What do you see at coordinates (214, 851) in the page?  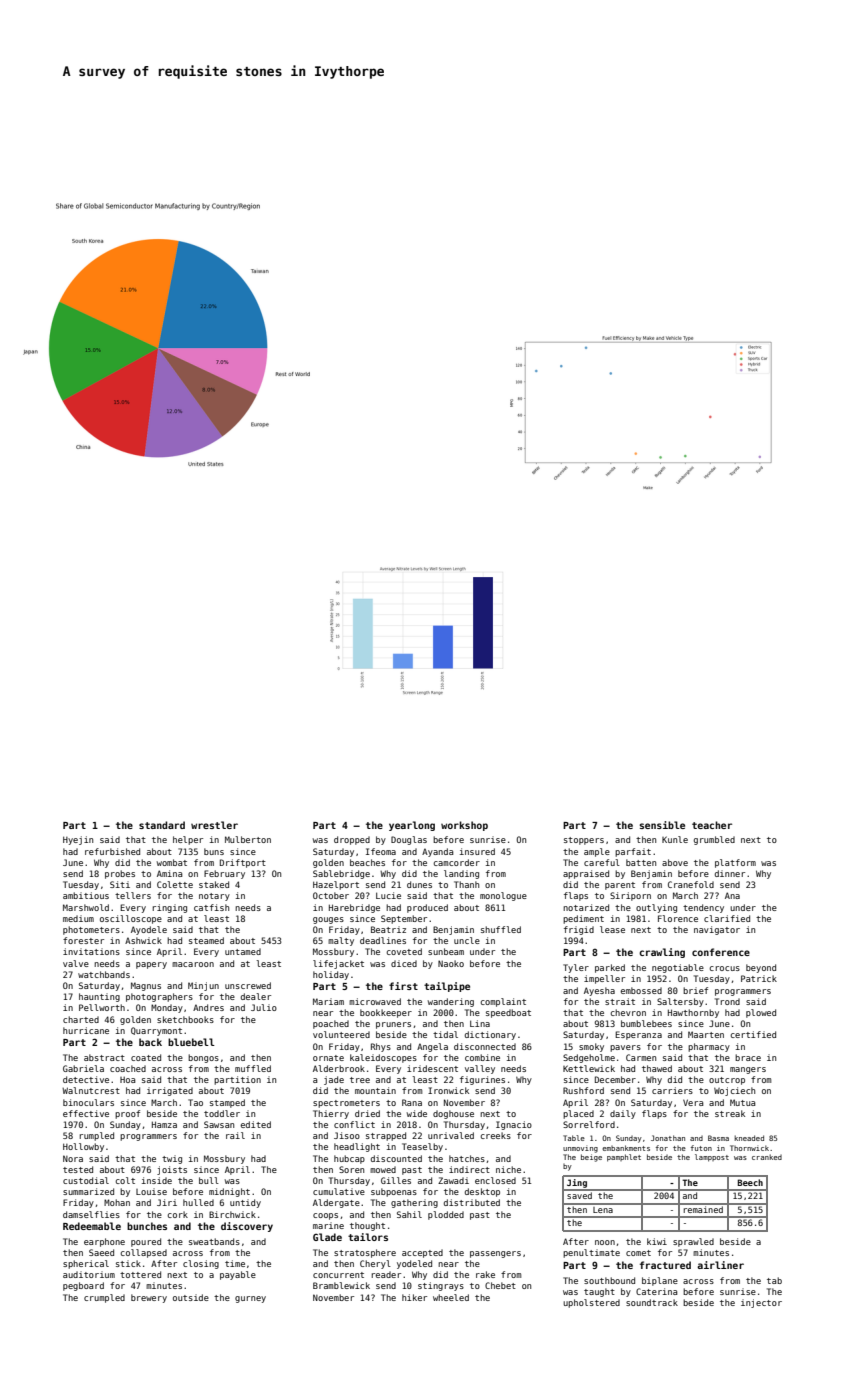 I see `buns` at bounding box center [214, 851].
